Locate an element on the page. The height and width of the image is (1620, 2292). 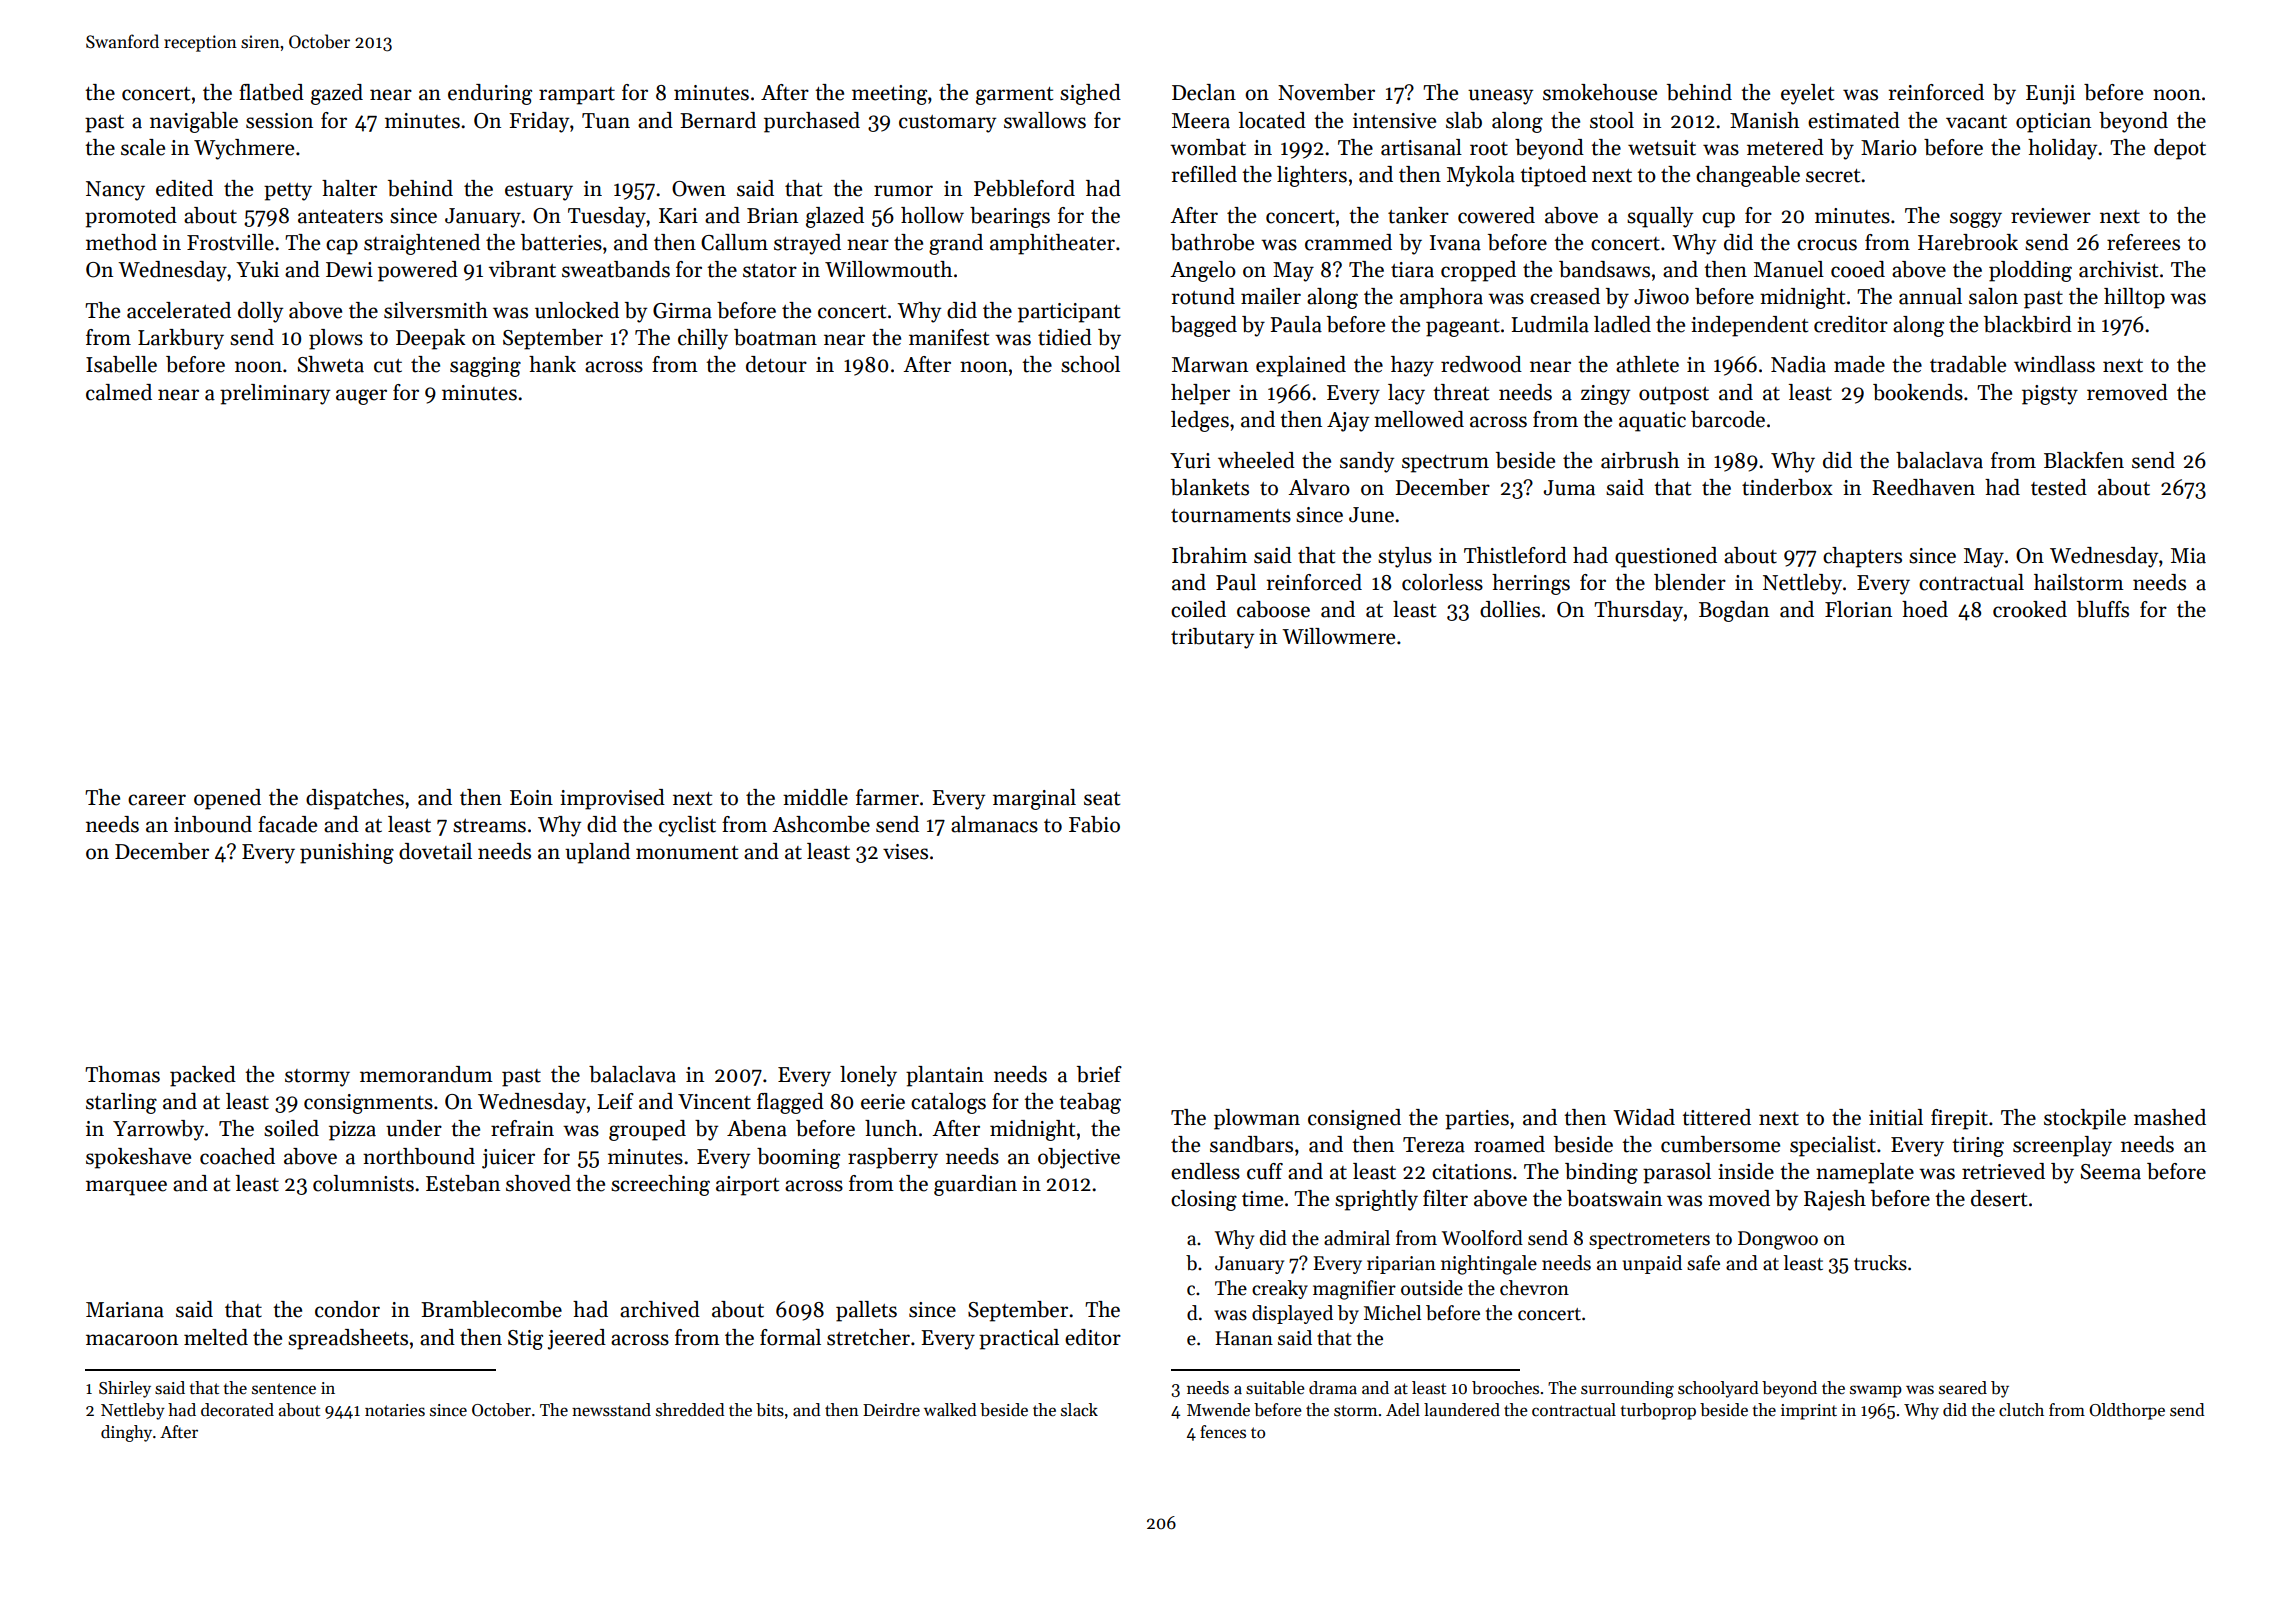
dinghy is located at coordinates (126, 1433).
